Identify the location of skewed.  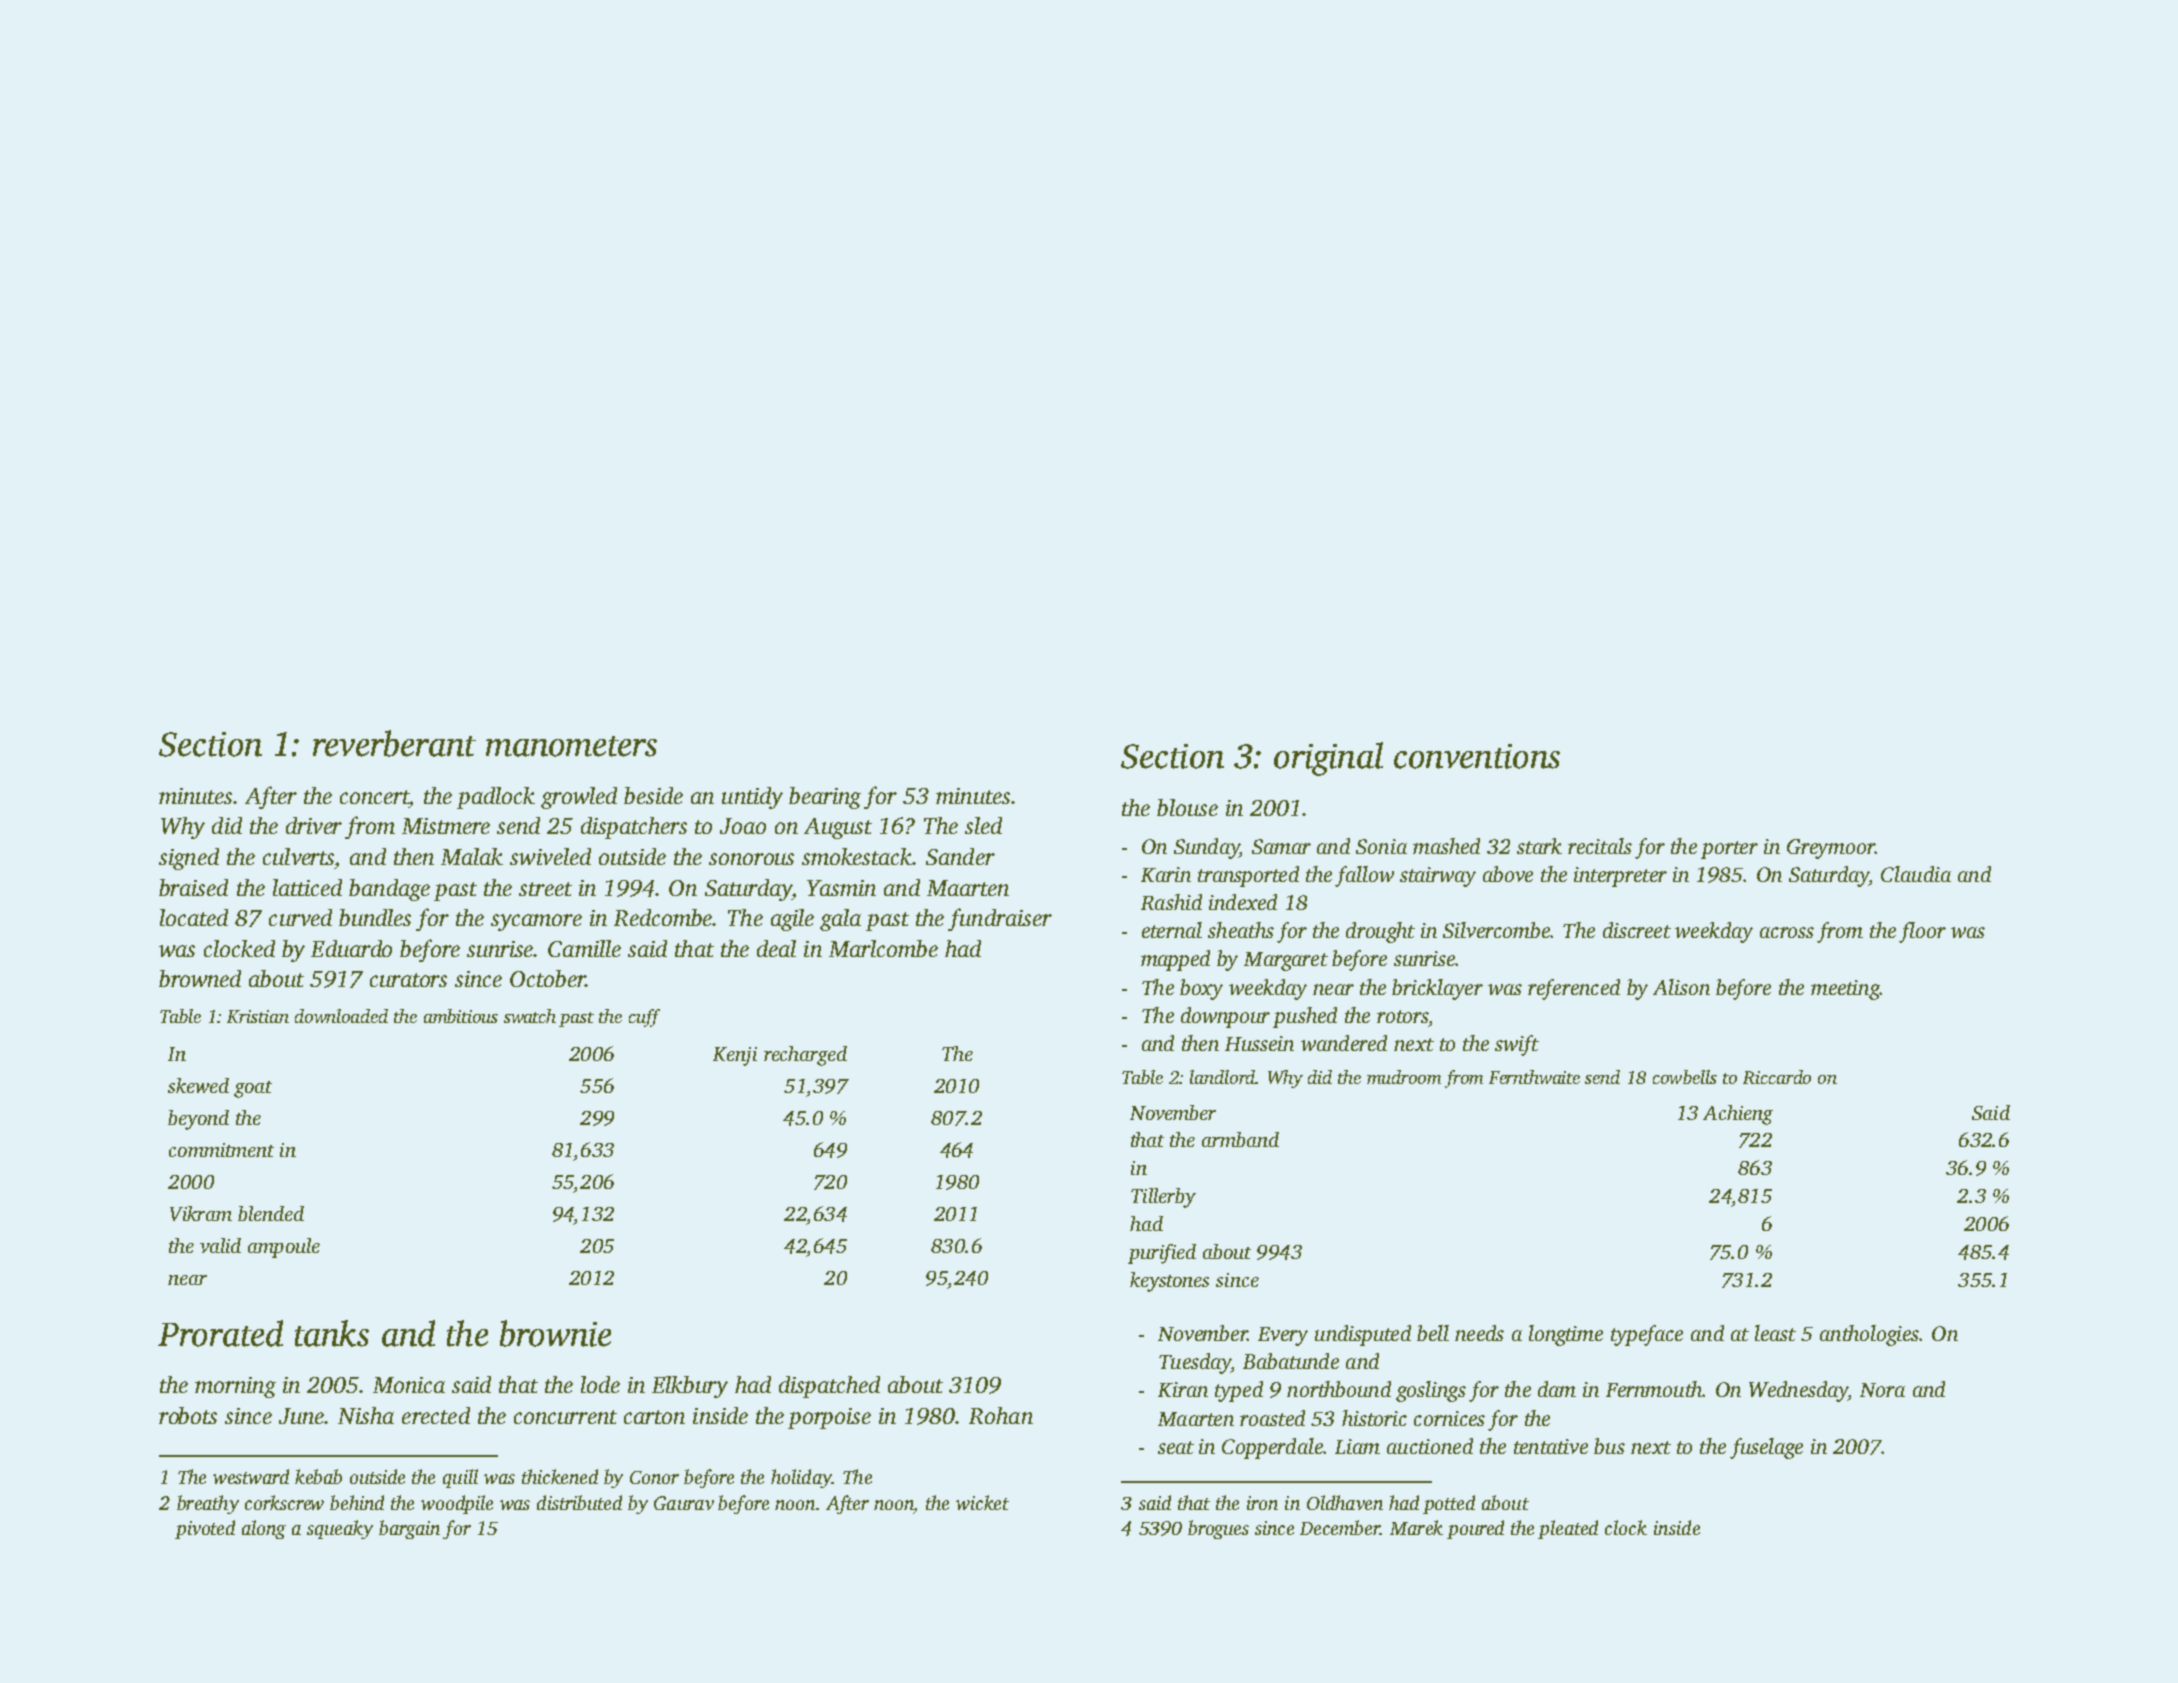
(198, 1085).
